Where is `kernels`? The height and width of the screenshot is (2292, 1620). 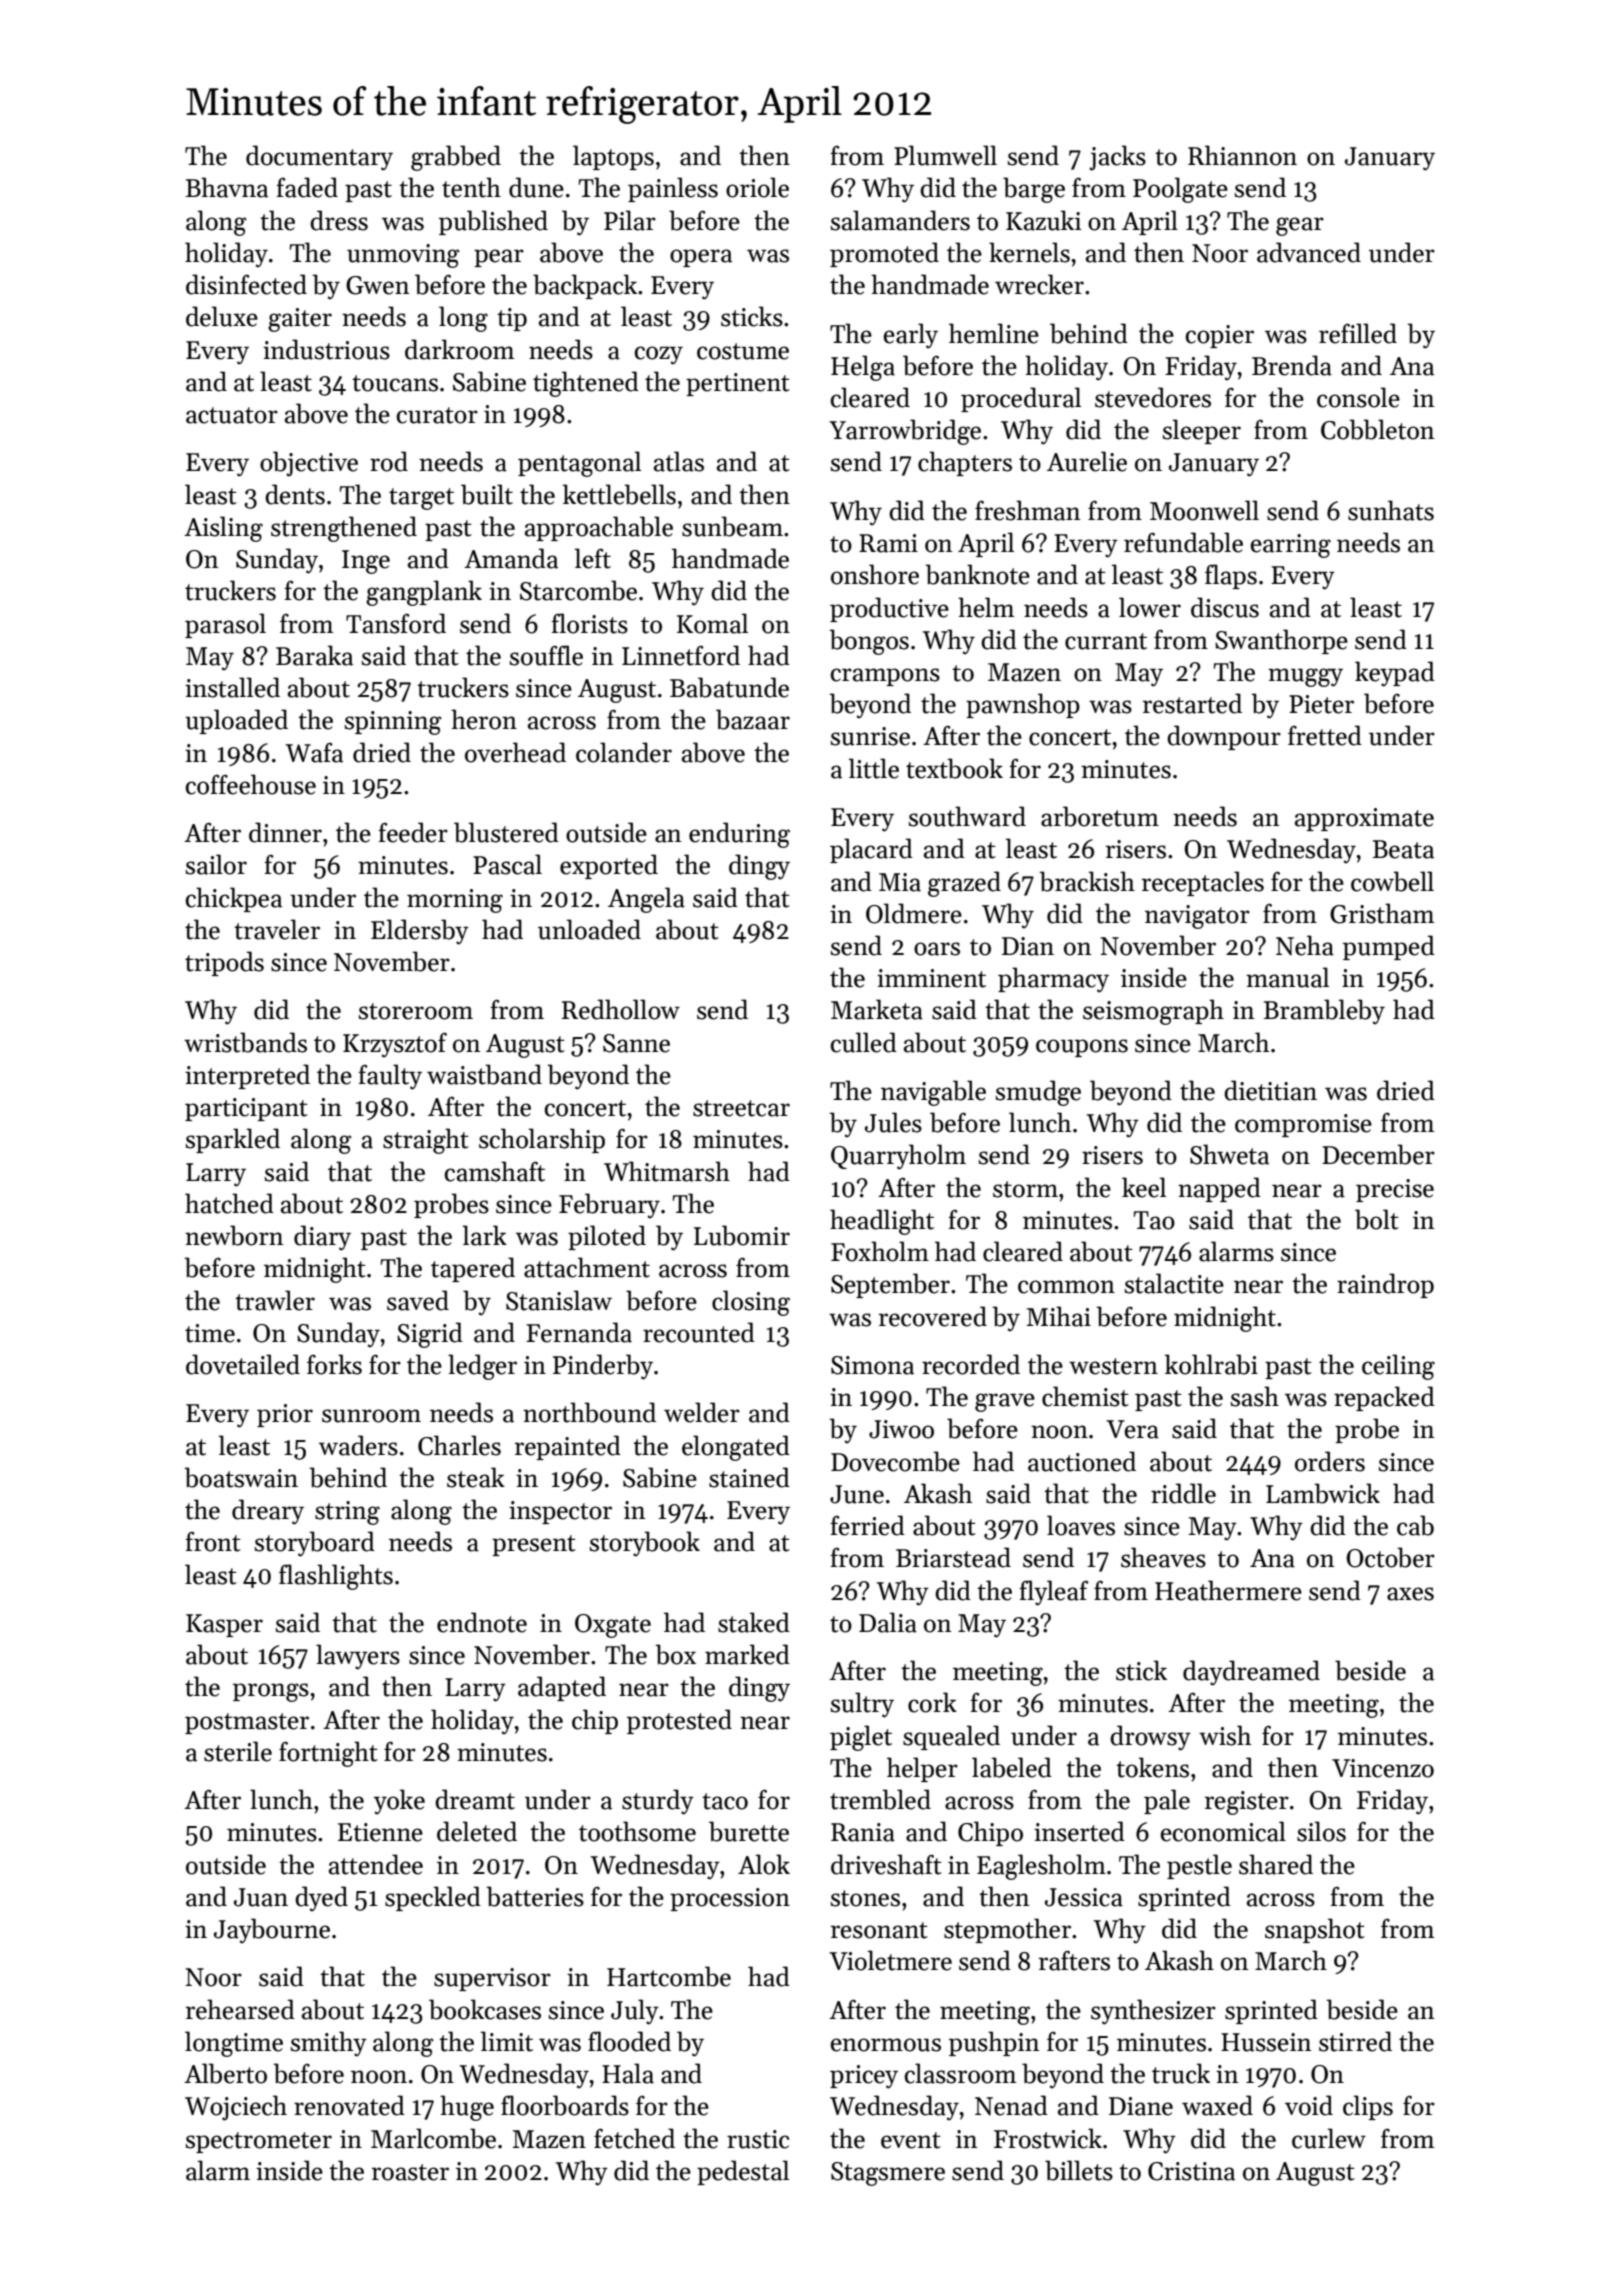
kernels is located at coordinates (1029, 252).
